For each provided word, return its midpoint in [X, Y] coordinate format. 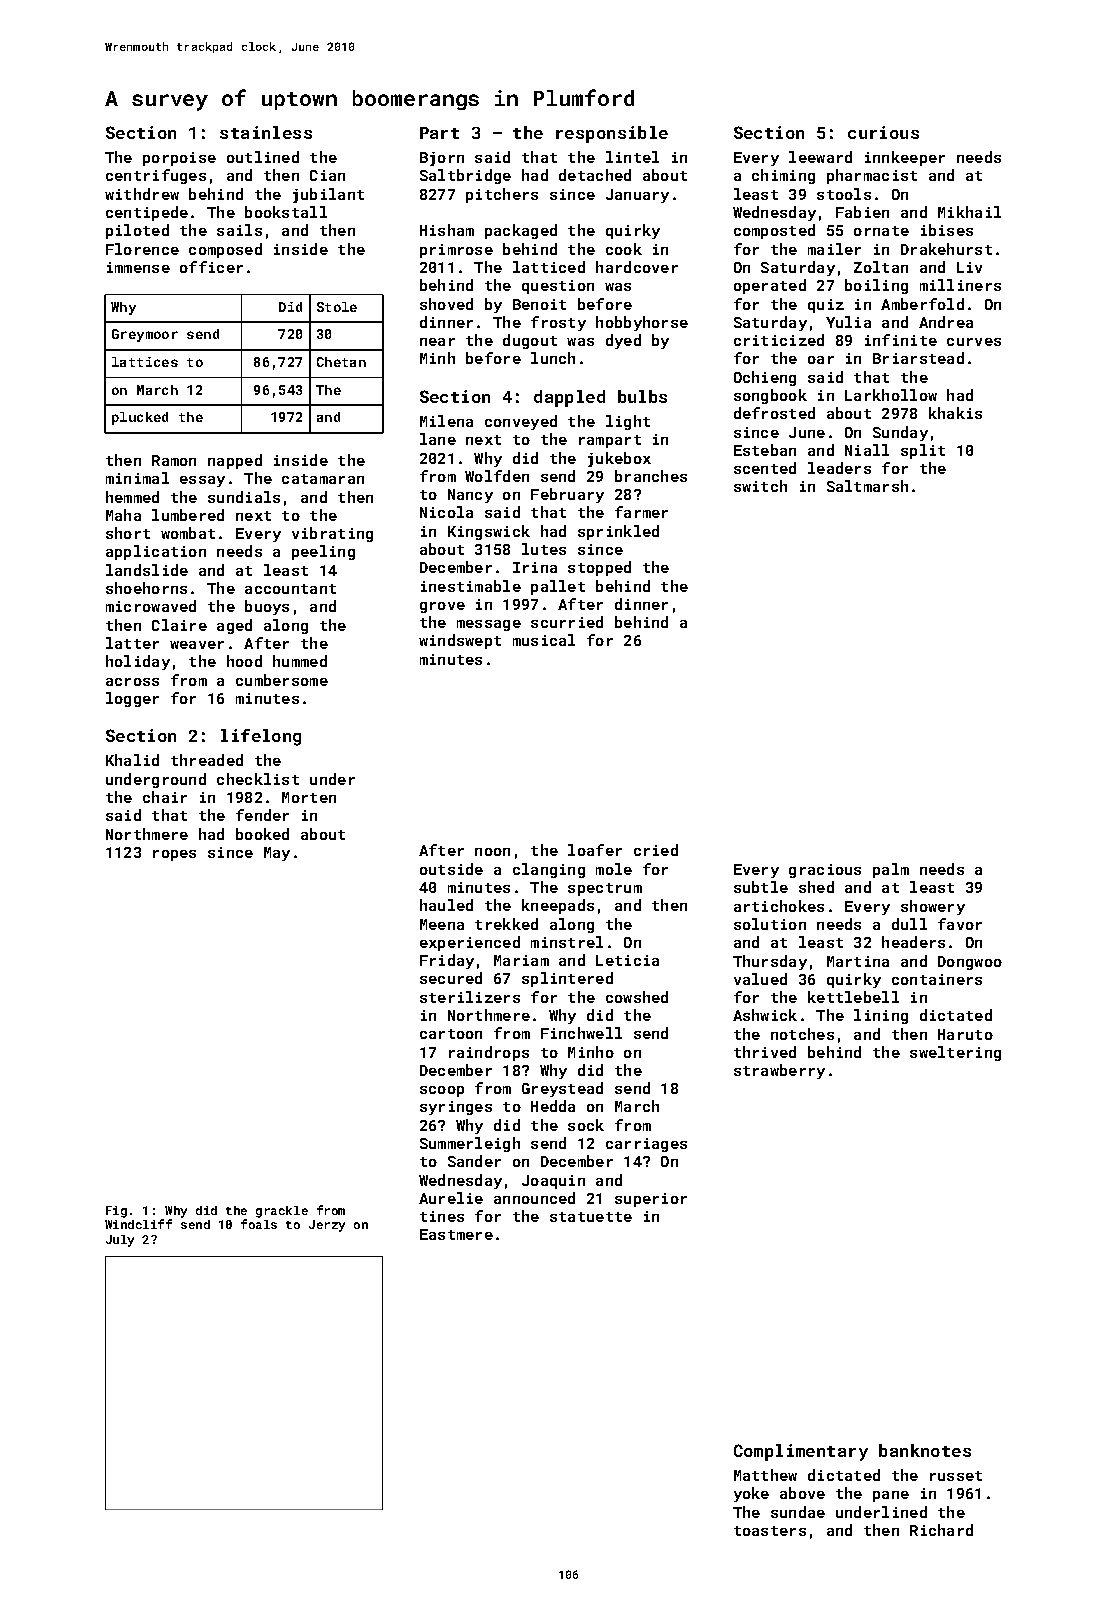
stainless [266, 132]
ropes [174, 855]
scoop [442, 1091]
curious [883, 132]
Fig [116, 1212]
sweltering [955, 1053]
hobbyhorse [642, 323]
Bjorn [442, 159]
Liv [969, 267]
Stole [337, 307]
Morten [309, 797]
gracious [825, 871]
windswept [460, 641]
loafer [595, 850]
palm [891, 870]
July [120, 1241]
